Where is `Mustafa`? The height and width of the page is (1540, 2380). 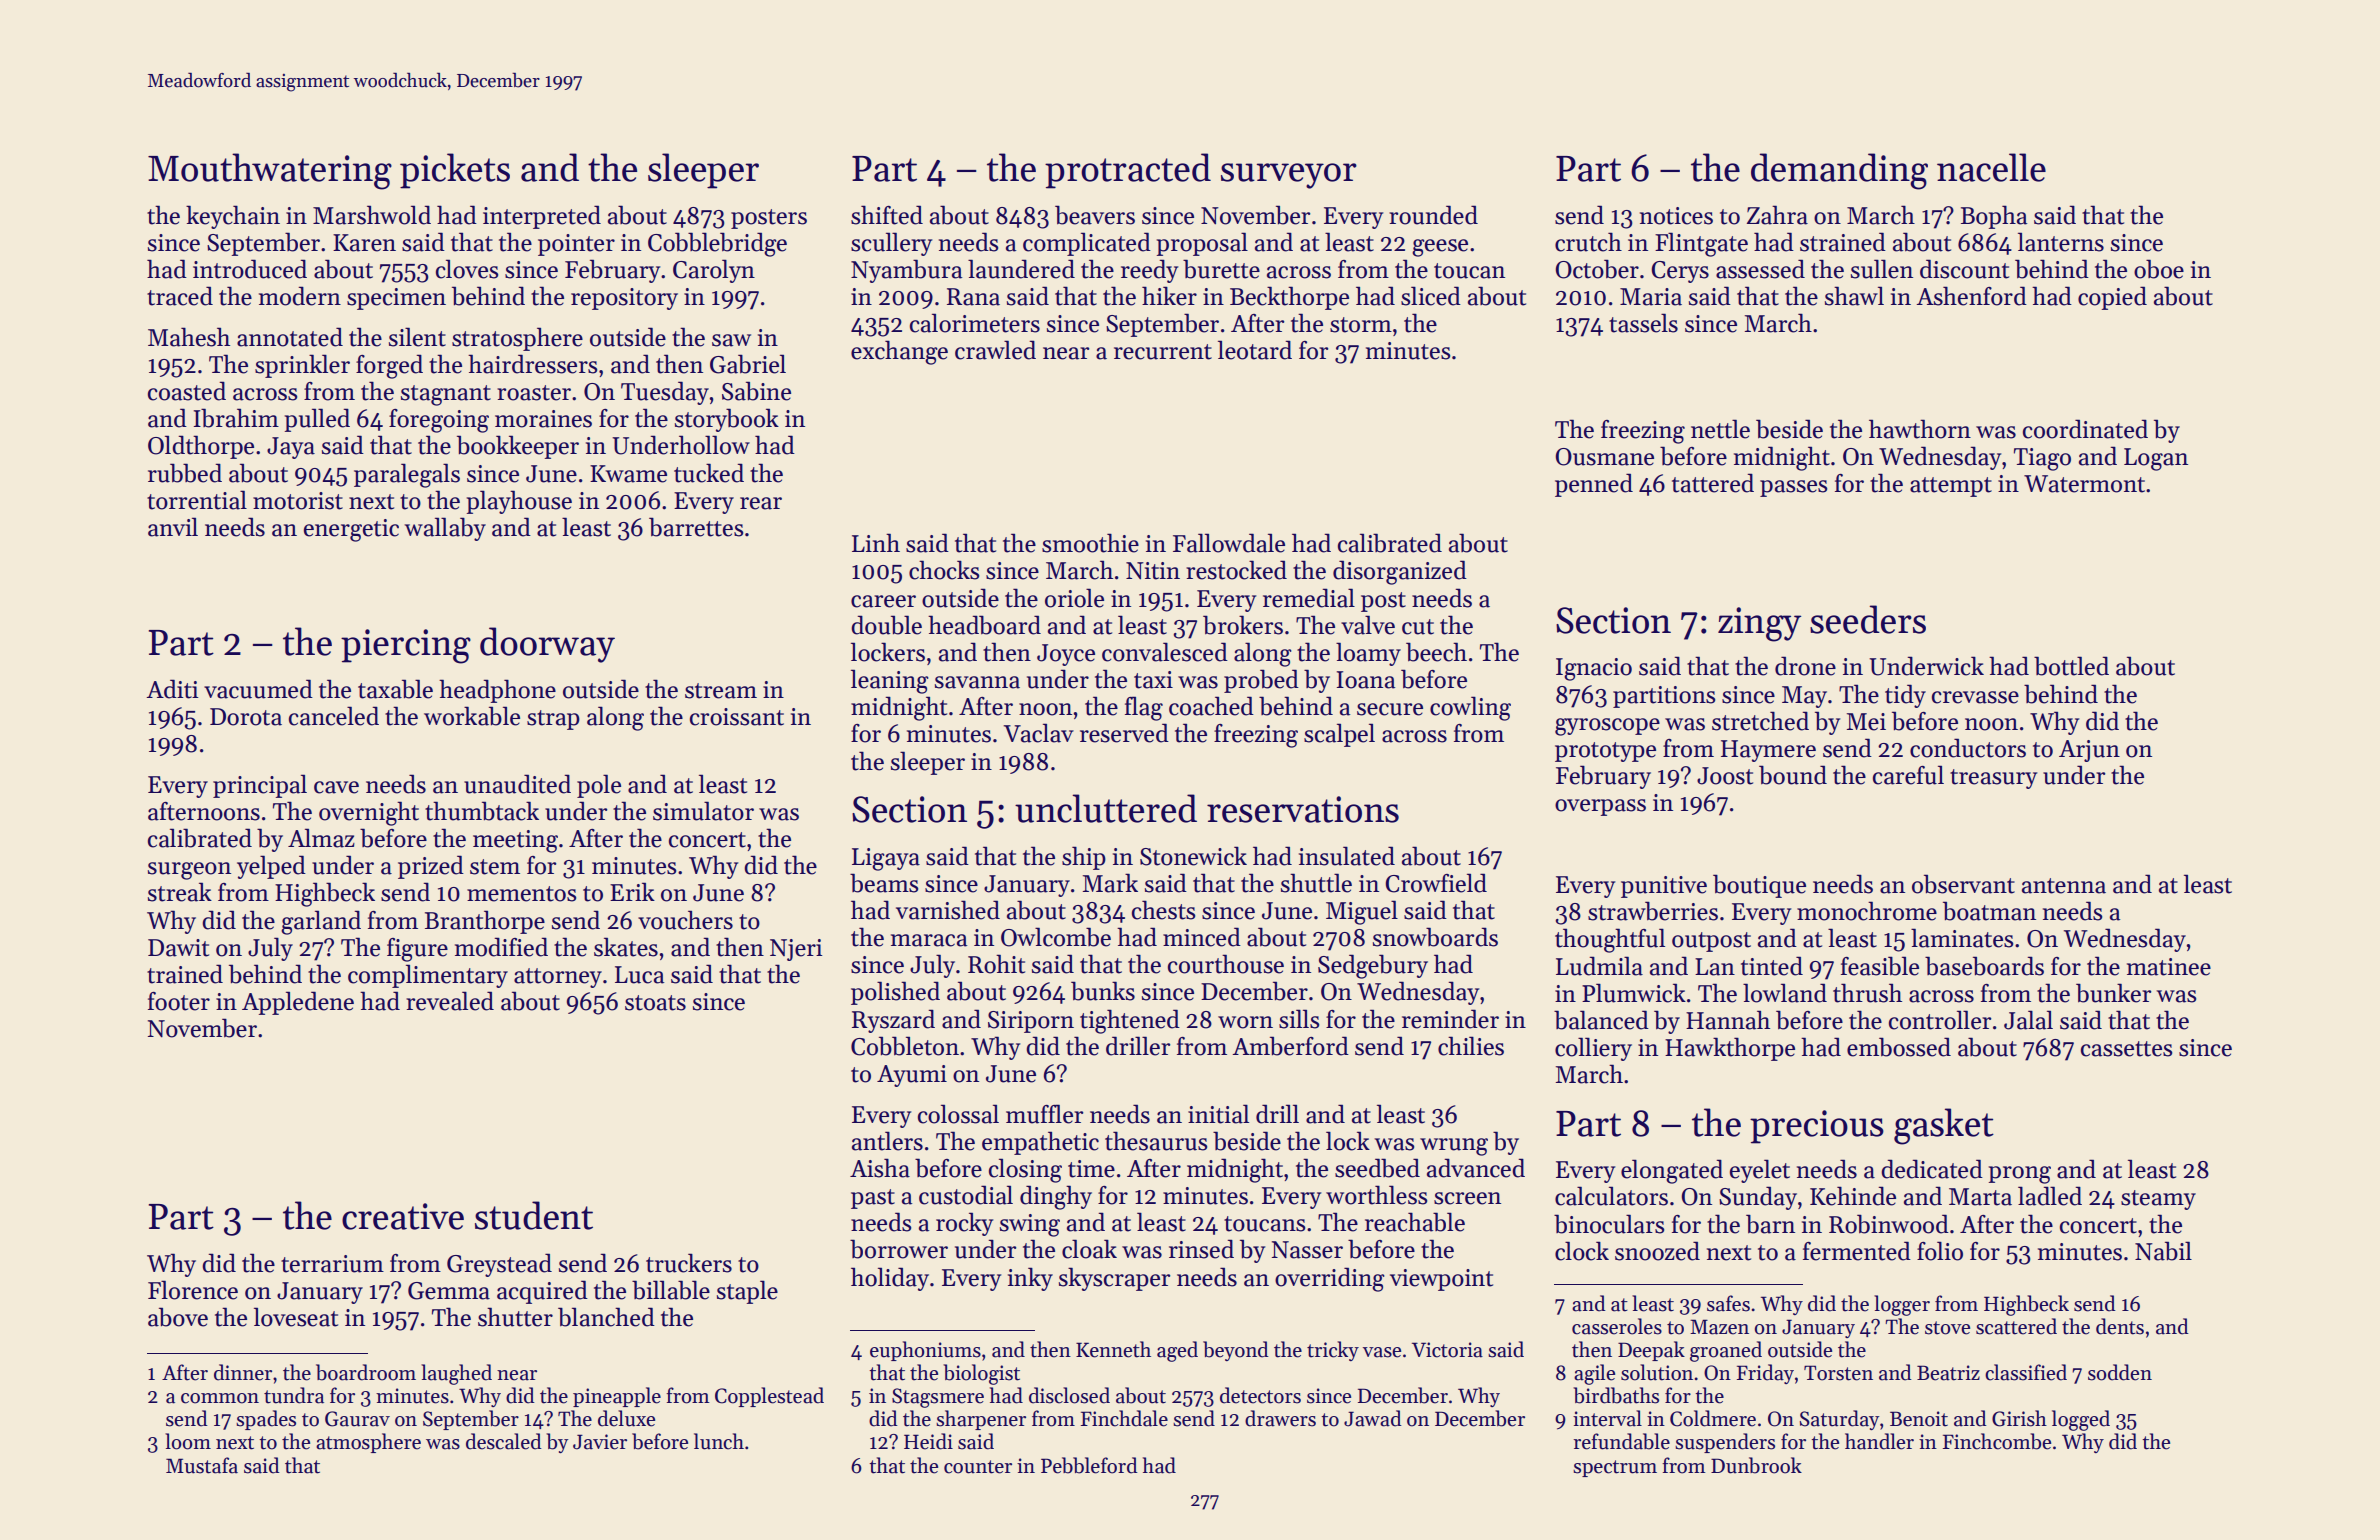
Mustafa is located at coordinates (202, 1465).
